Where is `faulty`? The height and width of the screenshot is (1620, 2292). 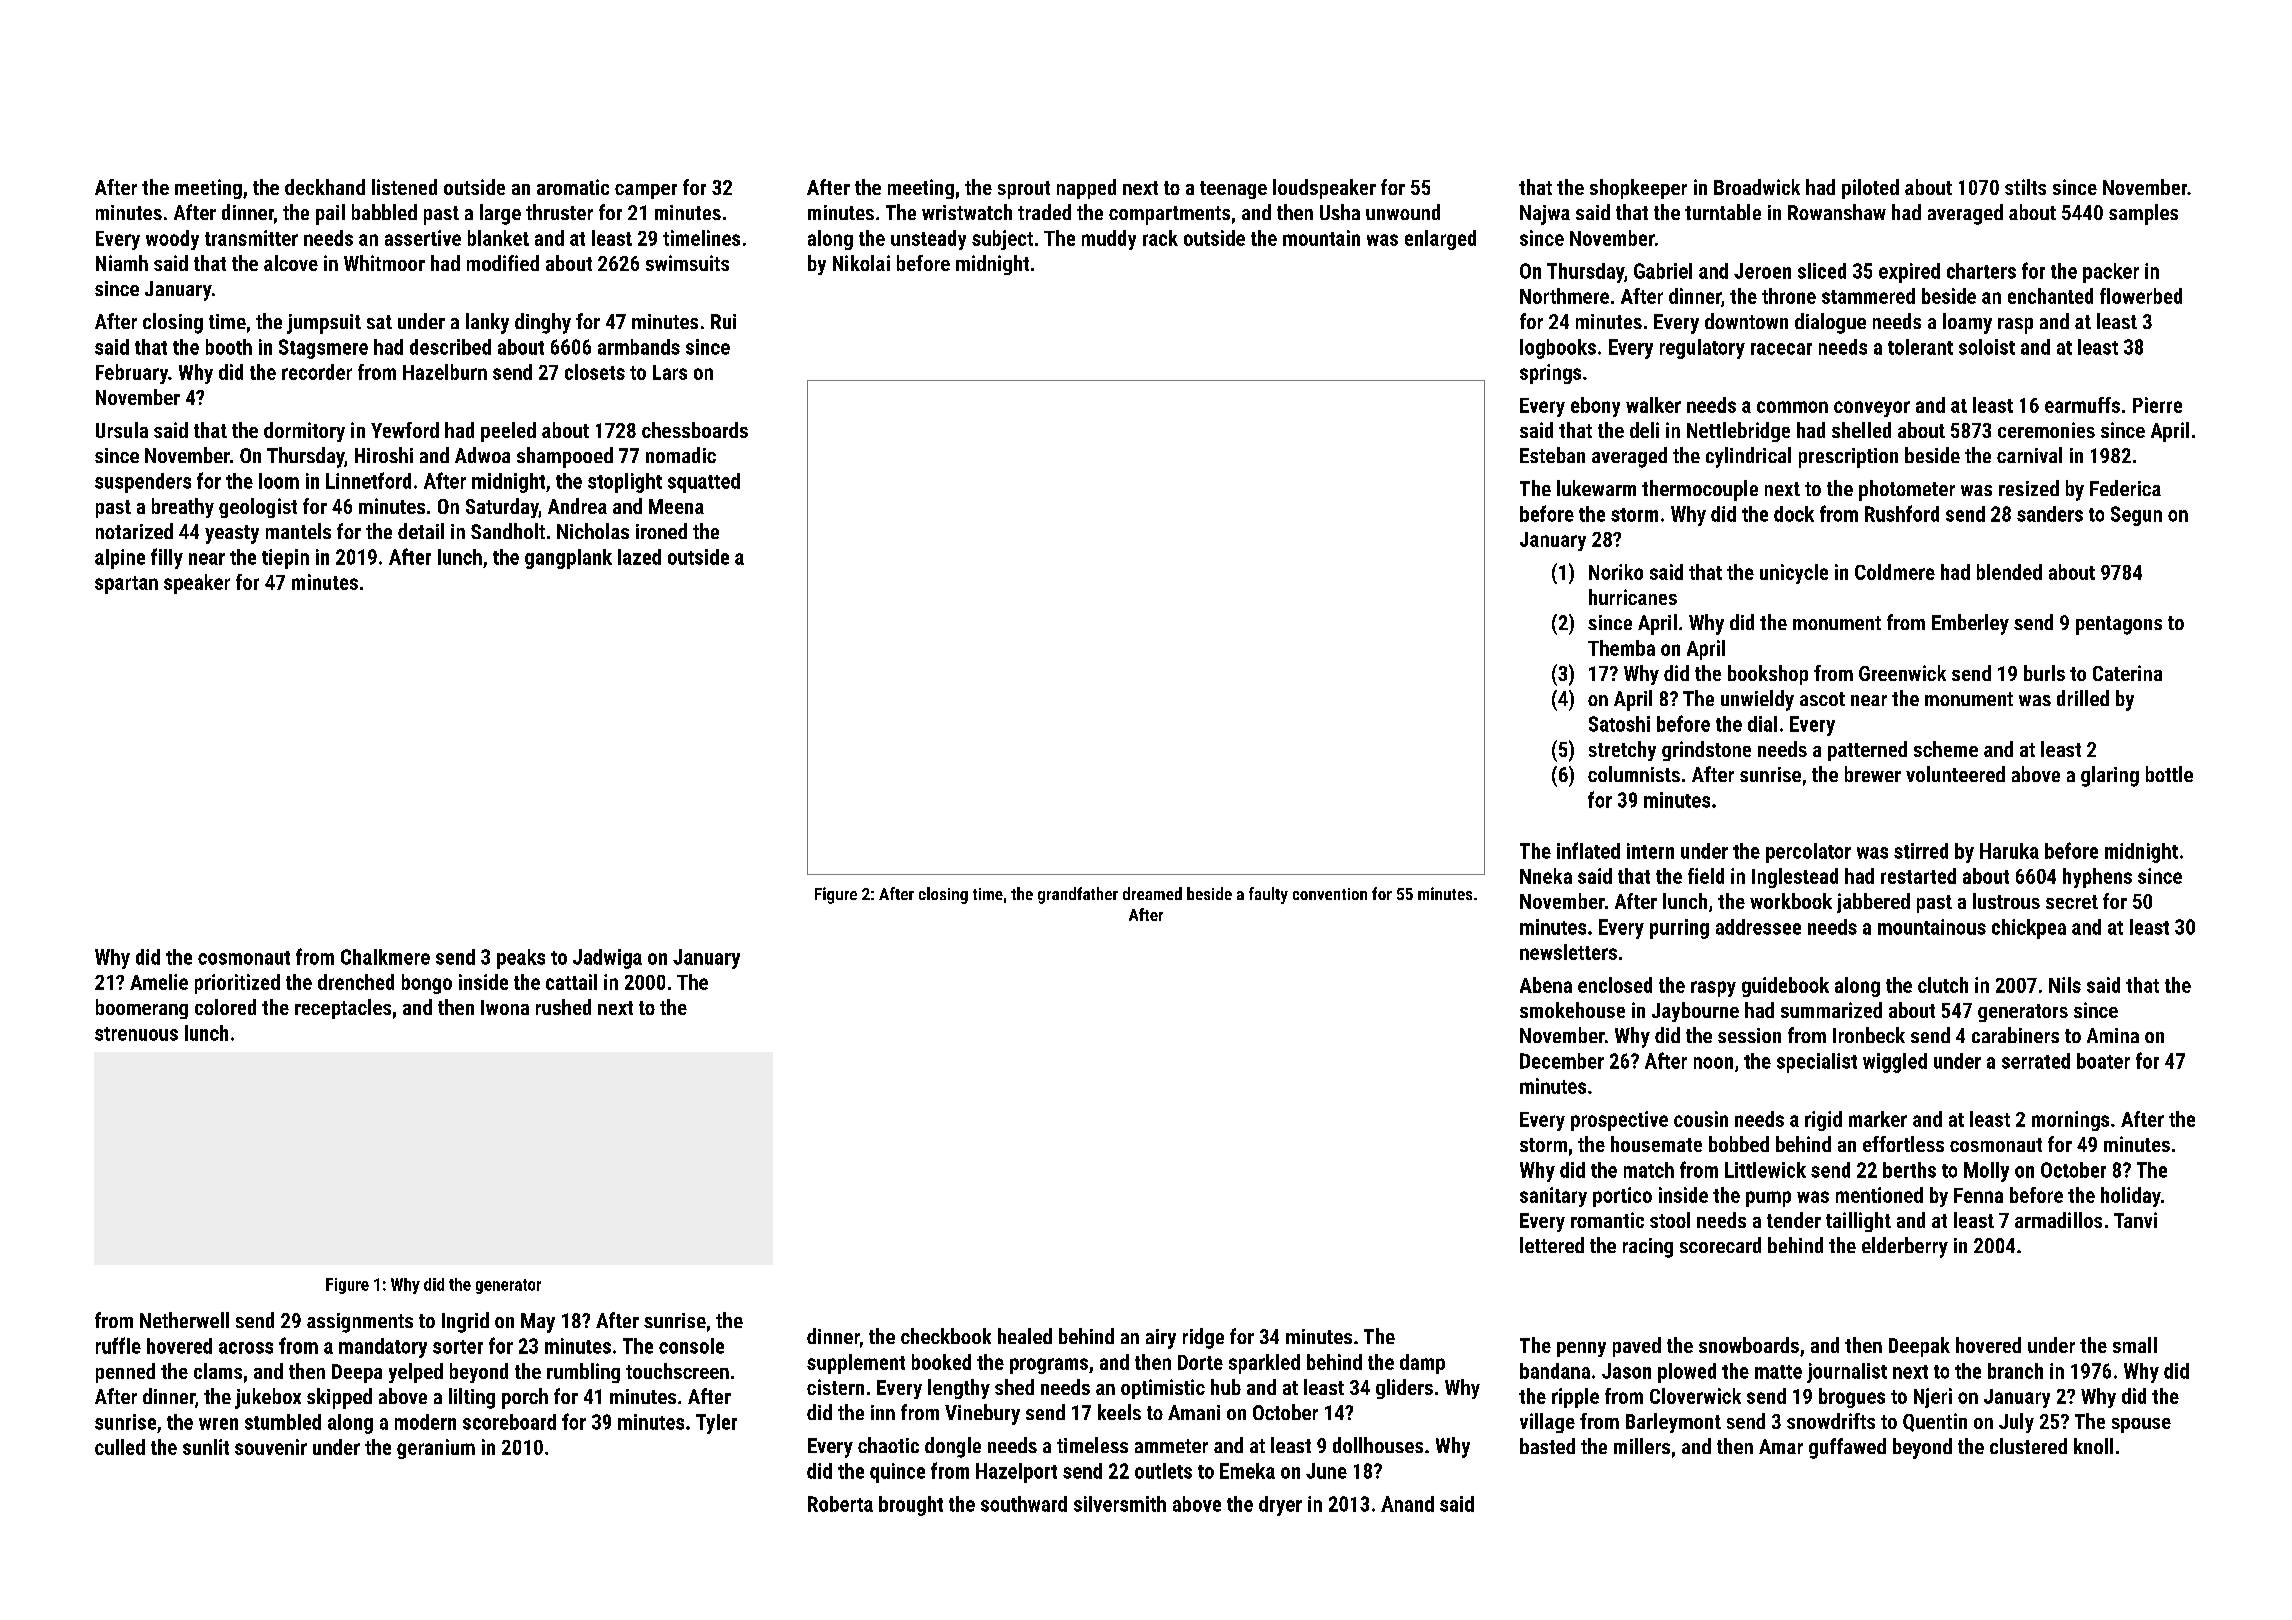
faulty is located at coordinates (1268, 895).
